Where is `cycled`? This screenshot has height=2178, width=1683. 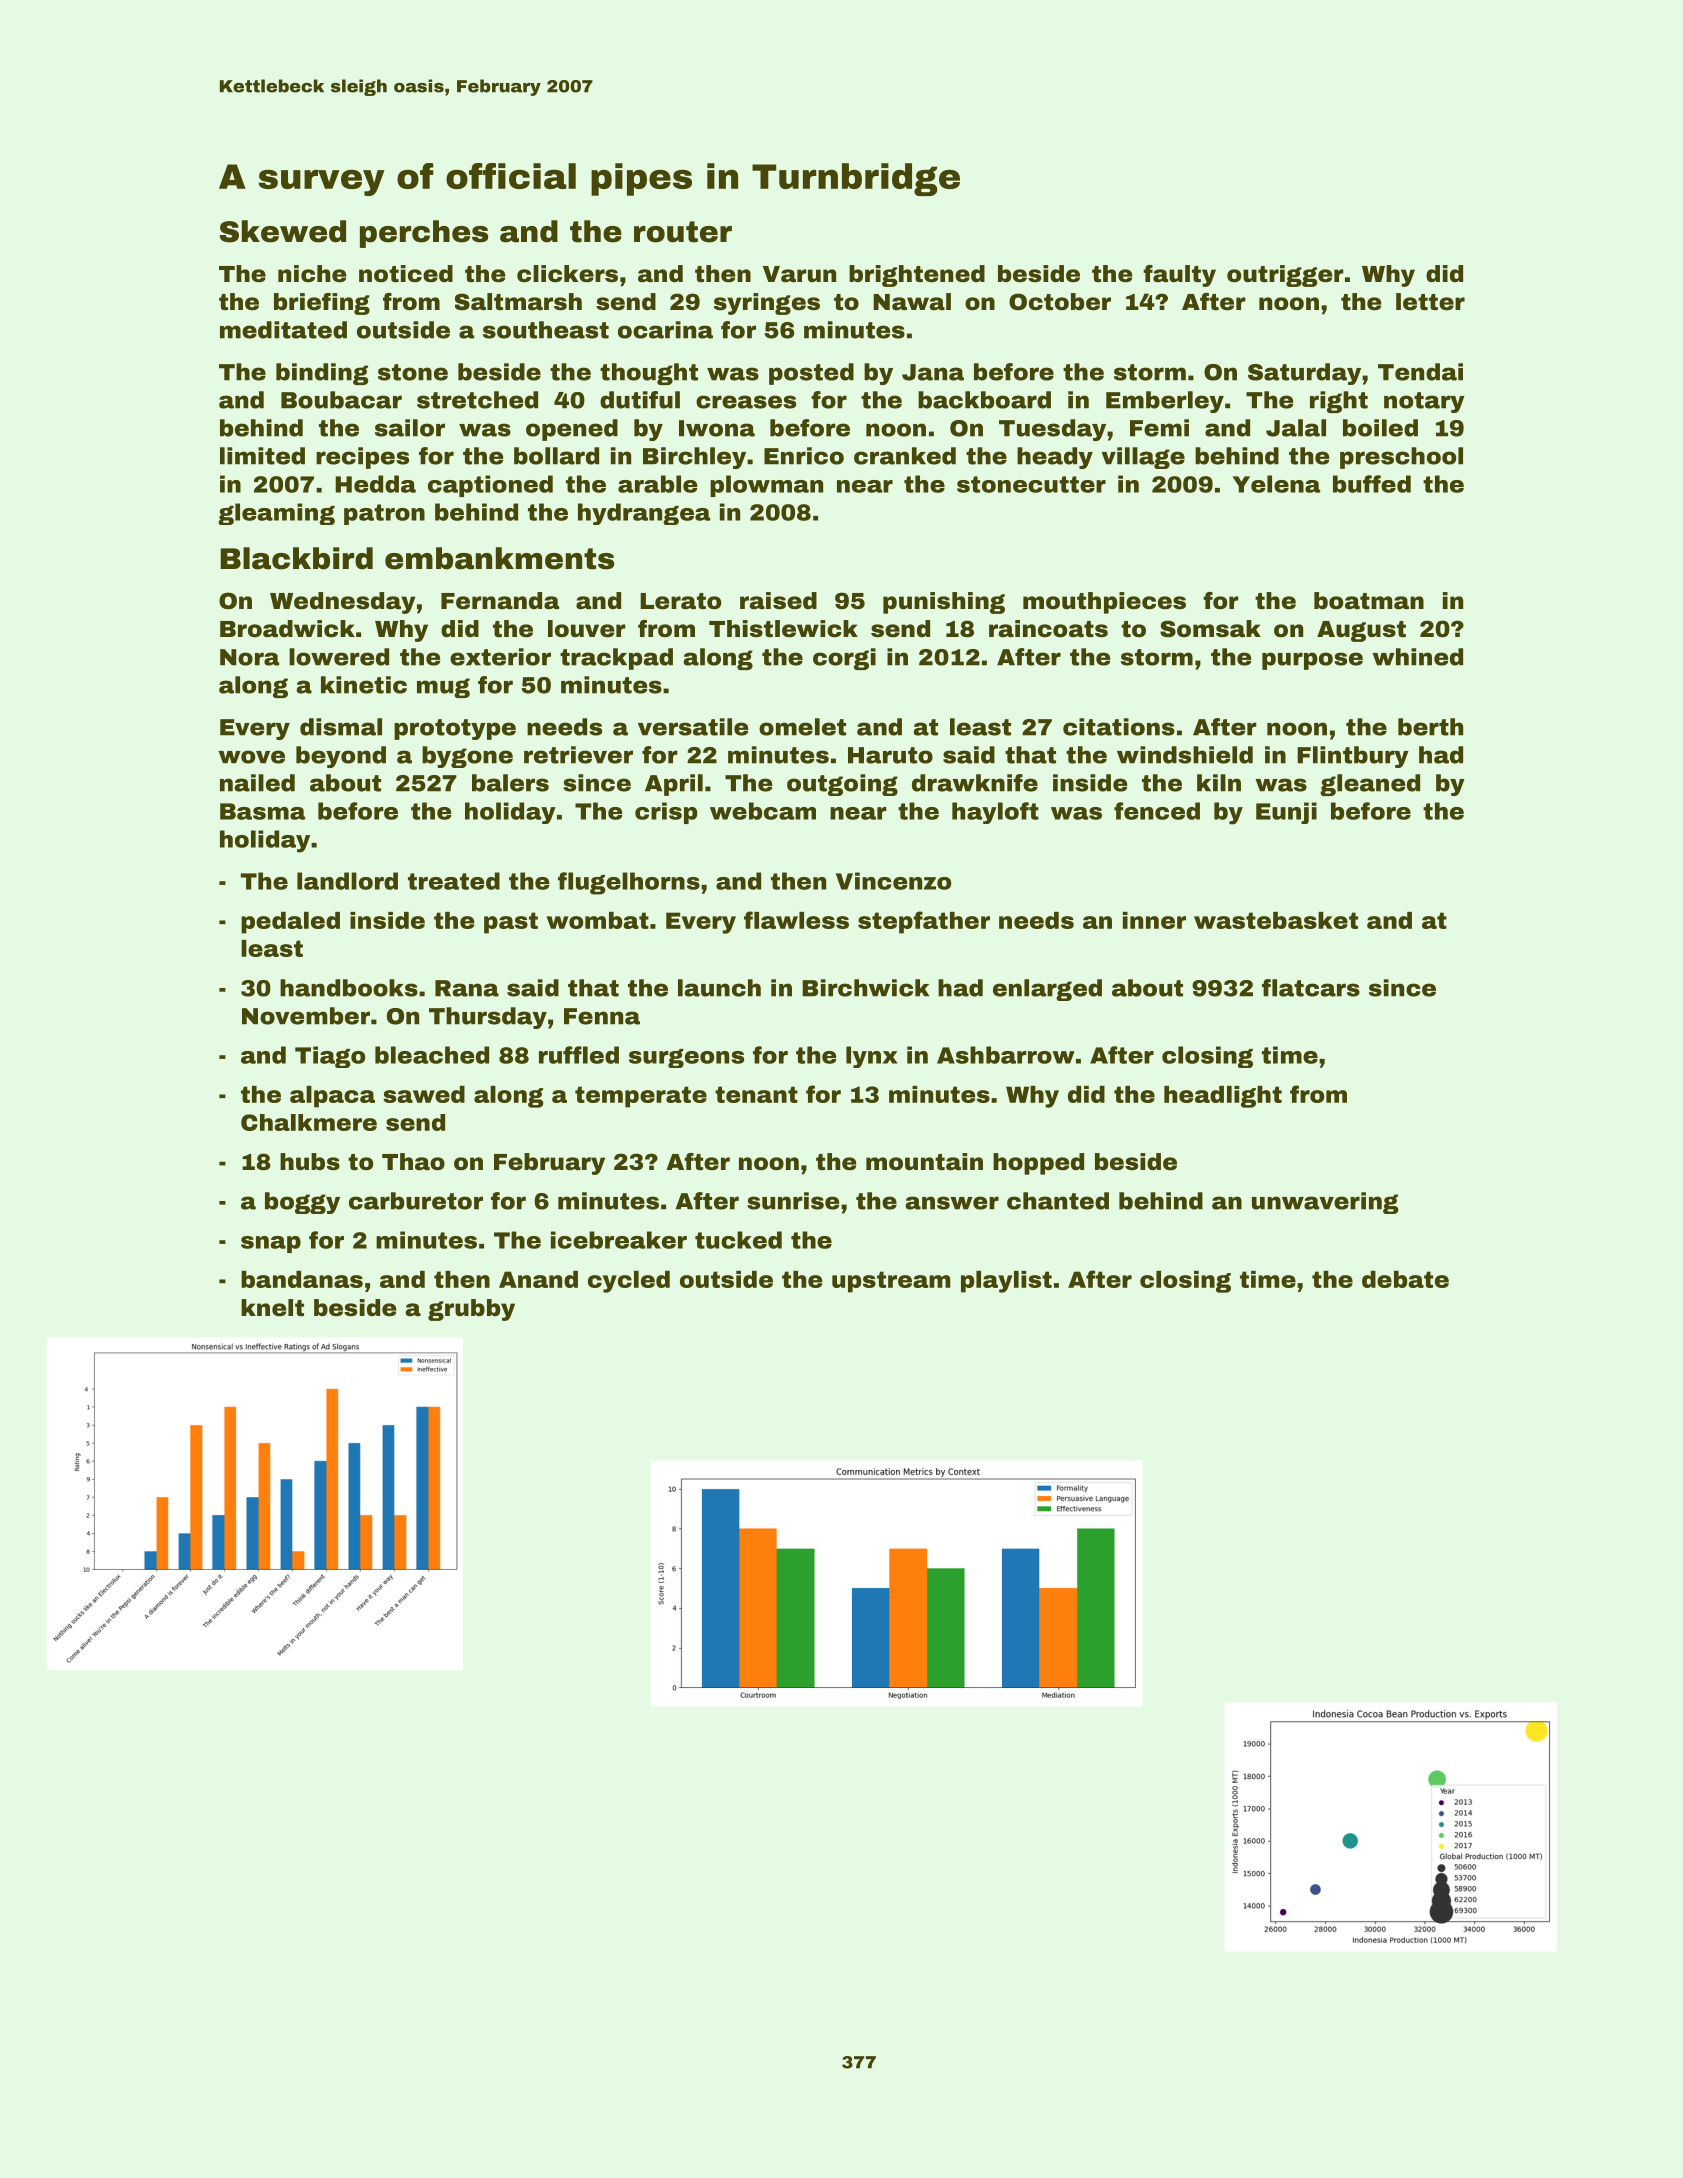
cycled is located at coordinates (629, 1282).
